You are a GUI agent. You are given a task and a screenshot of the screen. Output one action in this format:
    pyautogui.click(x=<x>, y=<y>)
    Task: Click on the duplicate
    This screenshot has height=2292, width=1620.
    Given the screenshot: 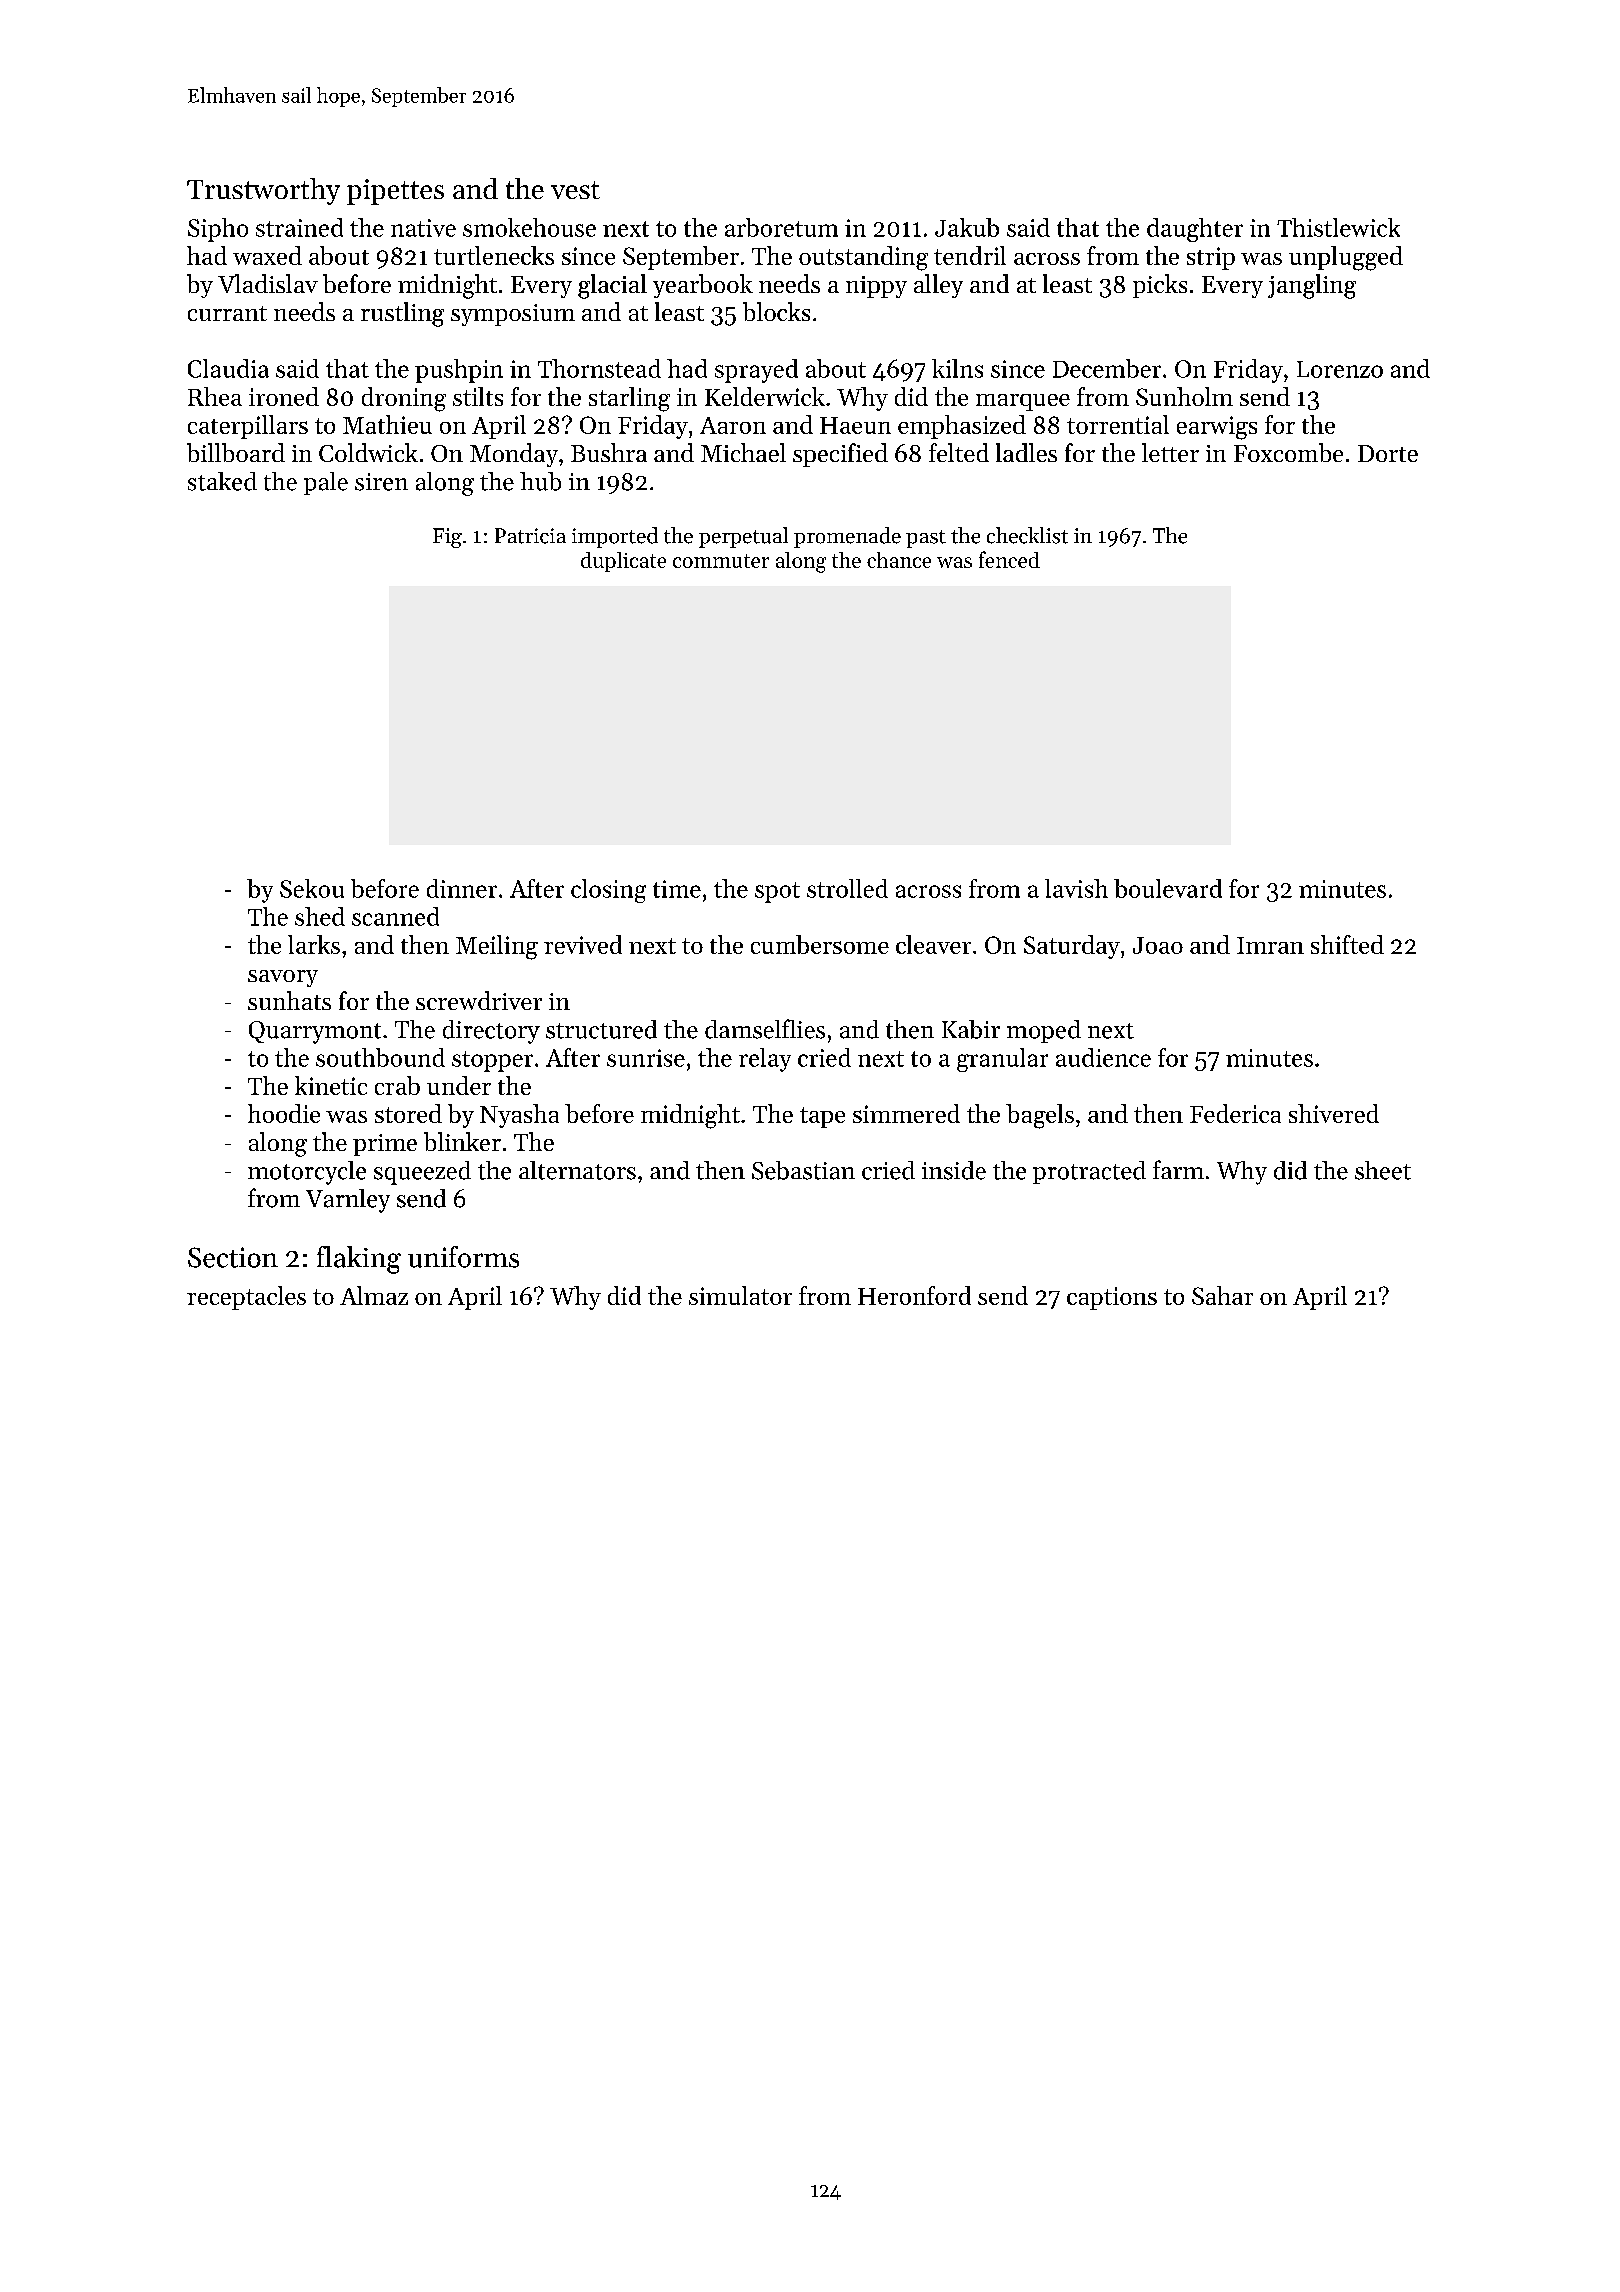 What is the action you would take?
    pyautogui.click(x=623, y=562)
